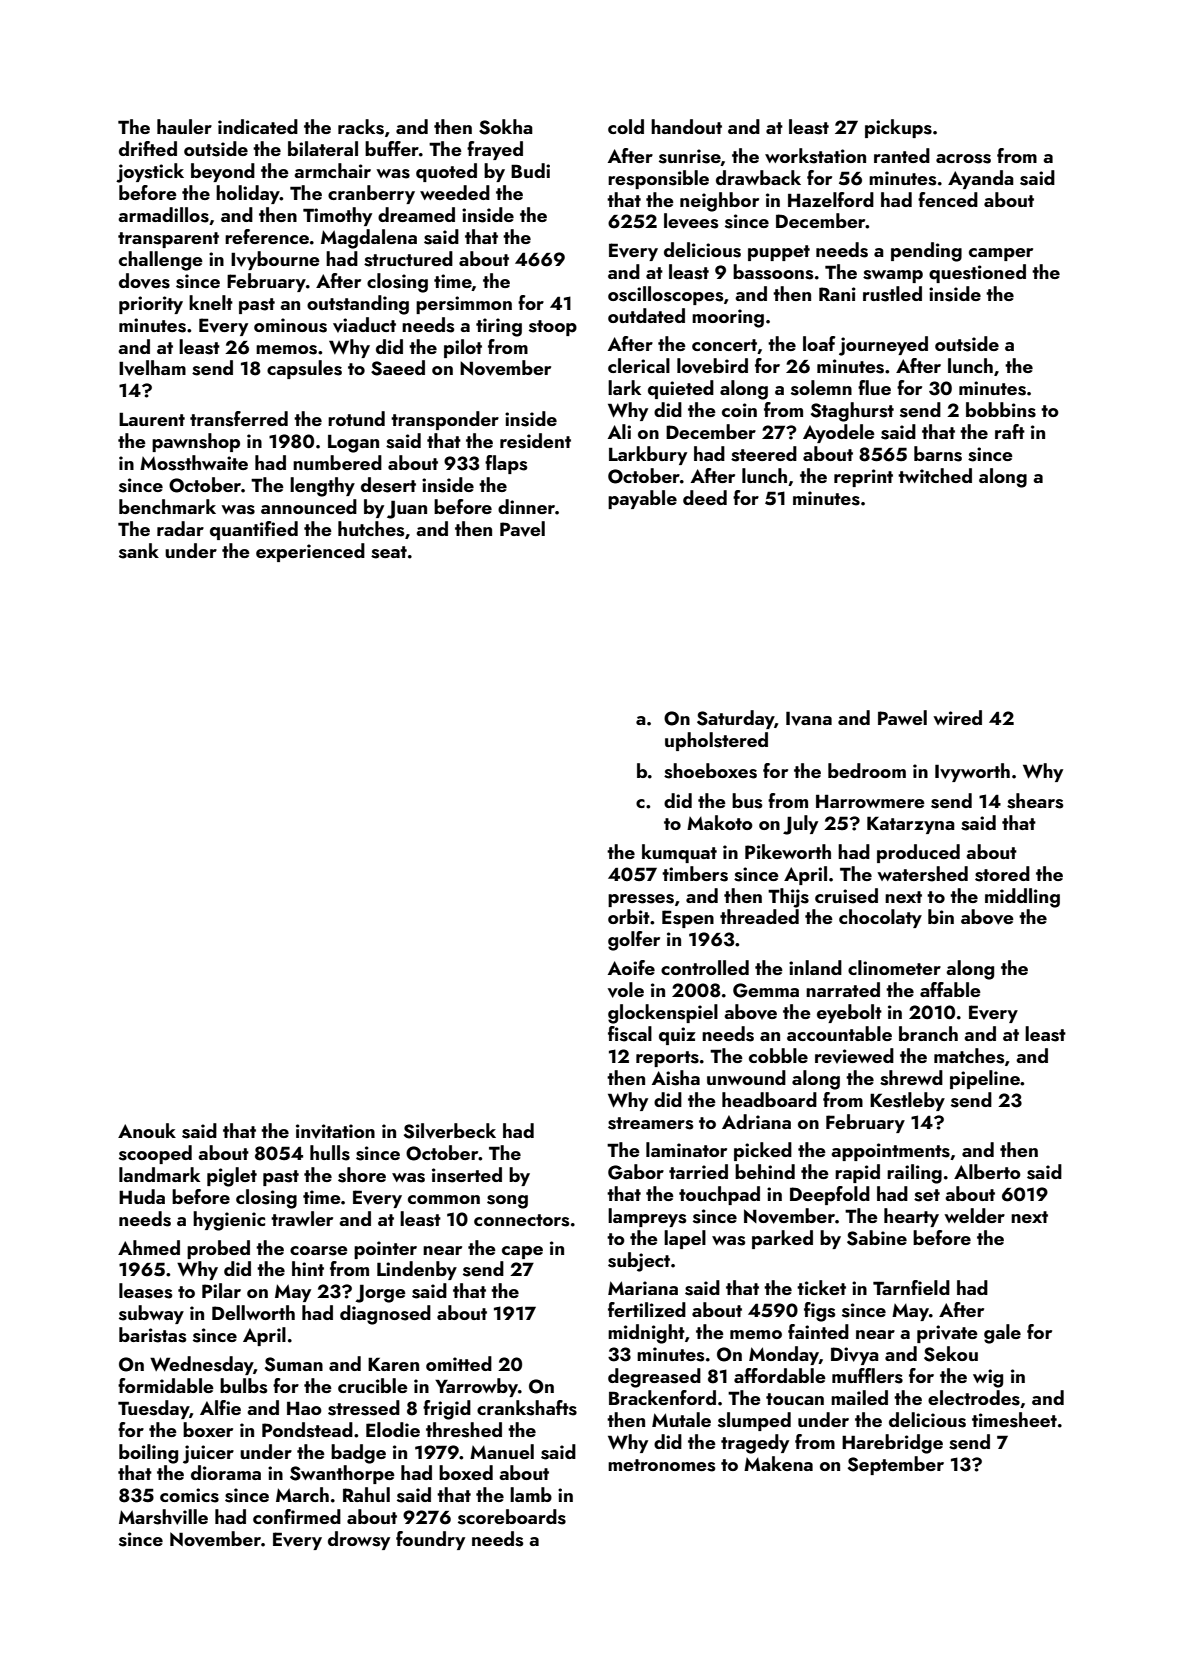  Describe the element at coordinates (445, 420) in the document. I see `transponder` at that location.
